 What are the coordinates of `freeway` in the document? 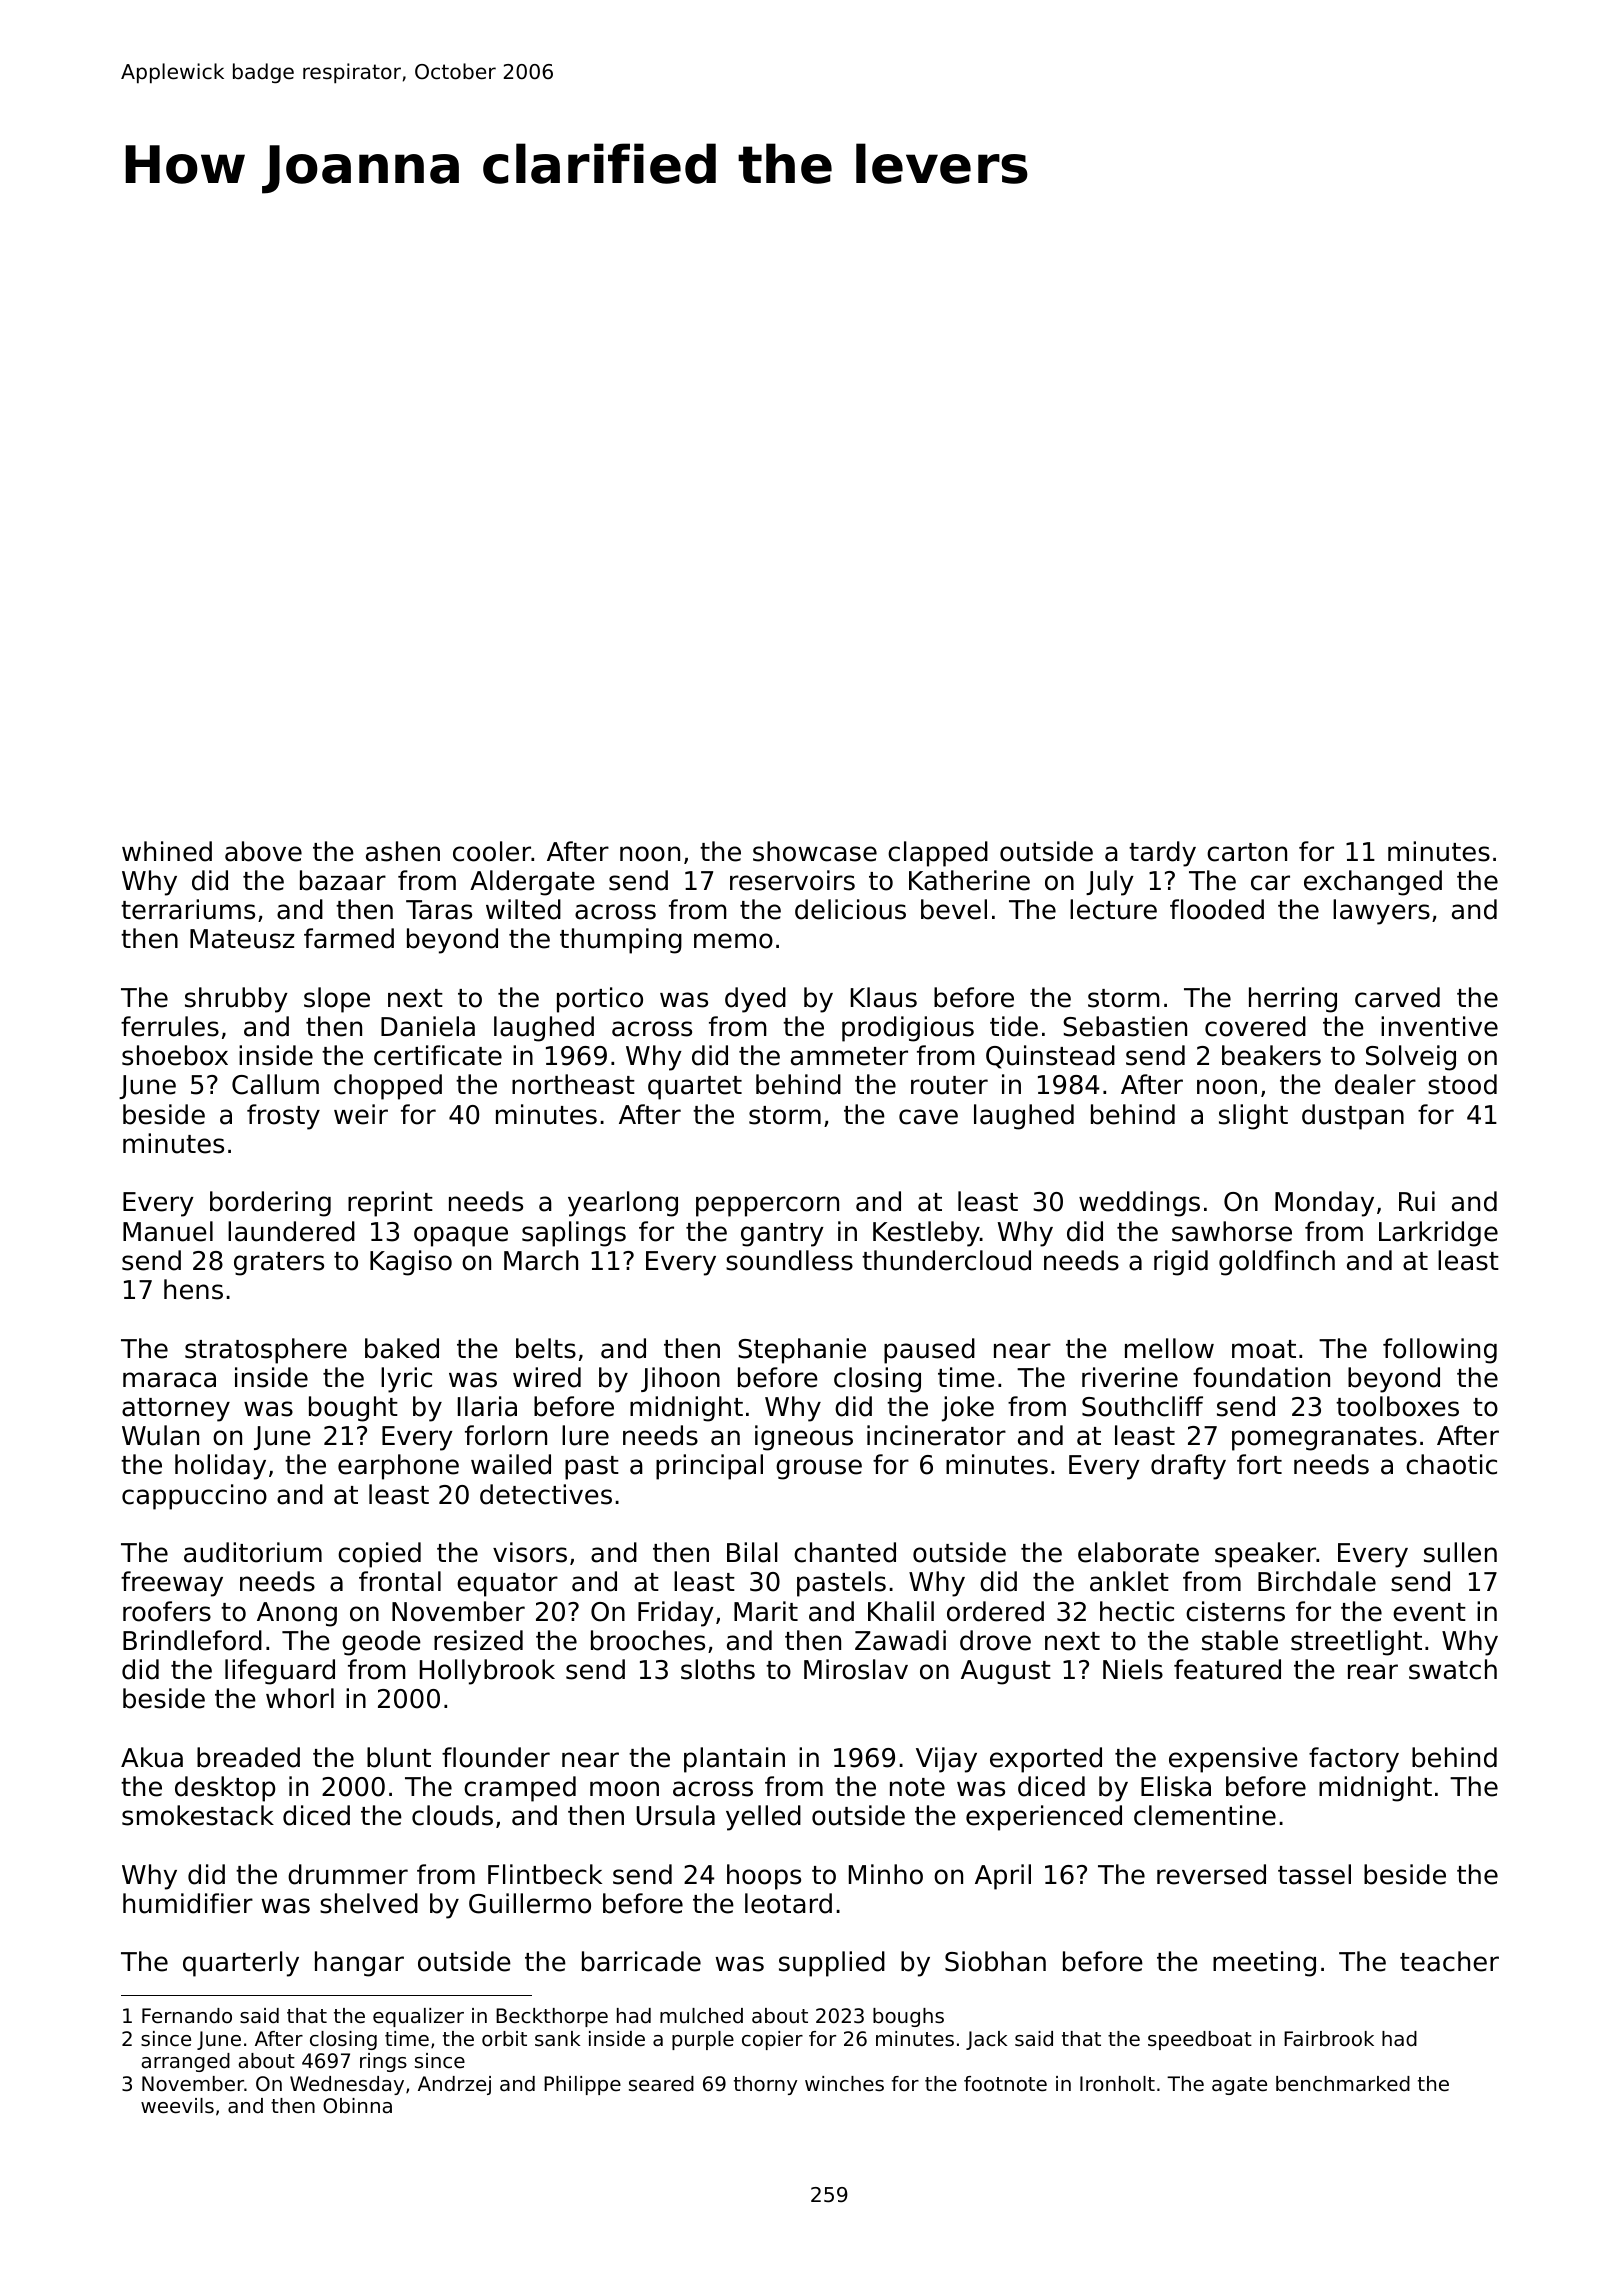 It's located at (172, 1584).
